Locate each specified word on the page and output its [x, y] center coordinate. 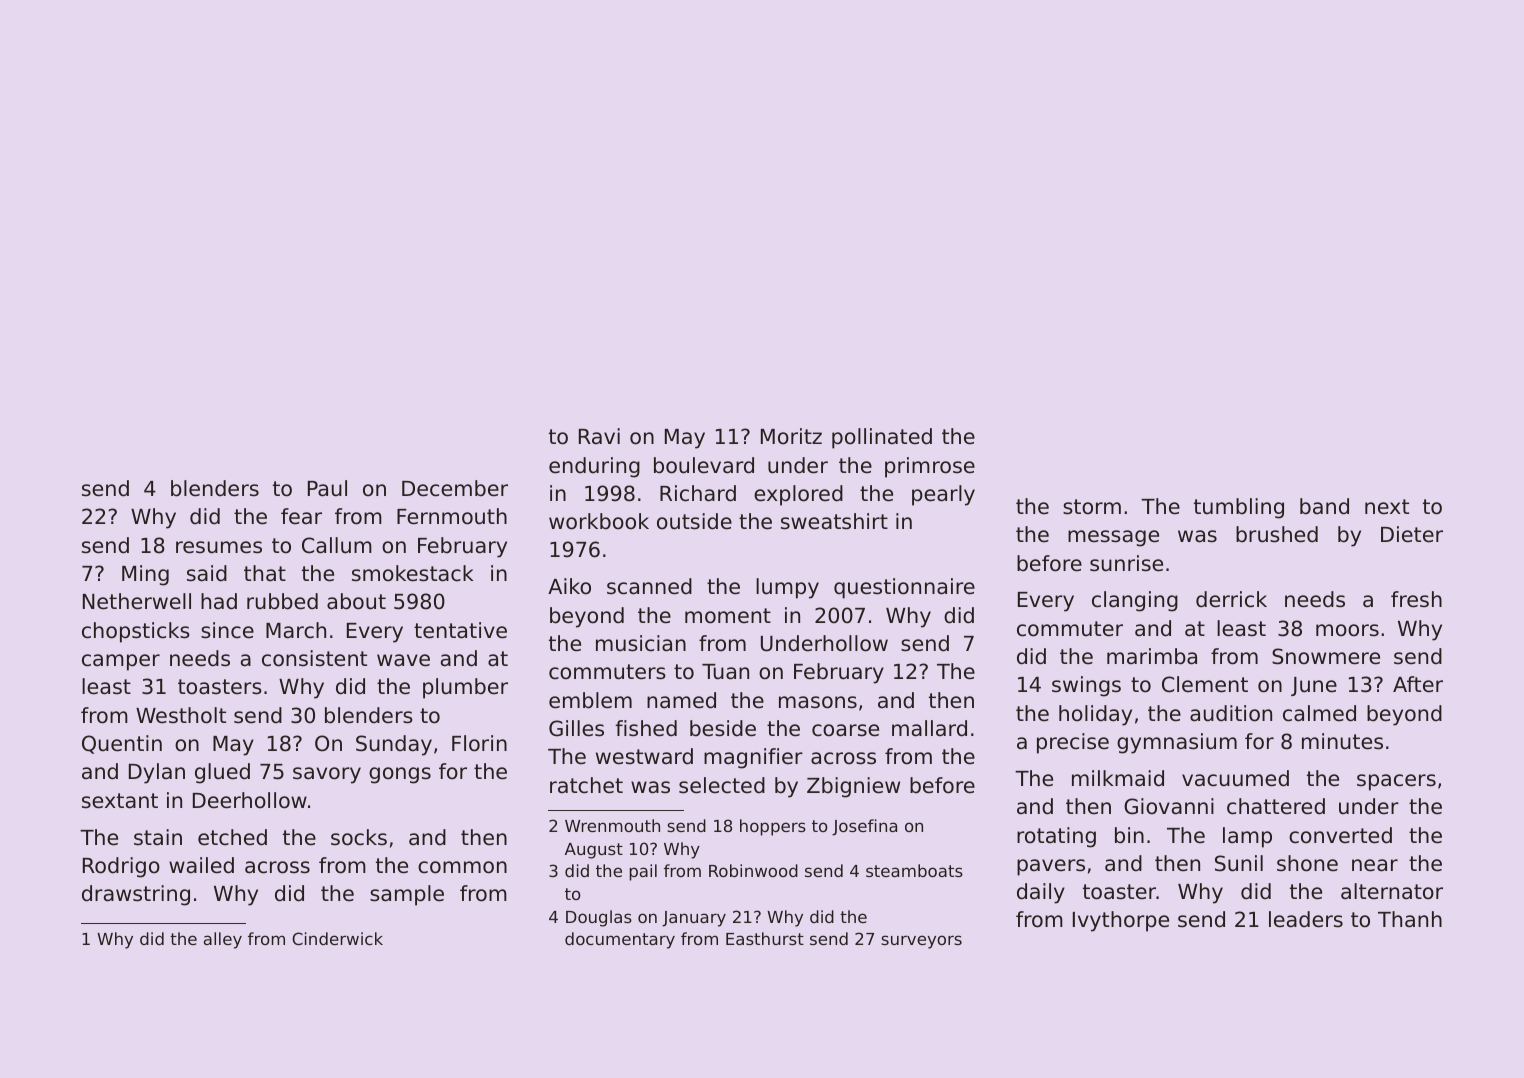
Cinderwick [337, 938]
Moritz [791, 436]
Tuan [725, 672]
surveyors [921, 942]
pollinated [882, 438]
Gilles [576, 728]
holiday [1095, 715]
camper [121, 662]
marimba [1152, 656]
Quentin [122, 744]
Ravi [599, 436]
